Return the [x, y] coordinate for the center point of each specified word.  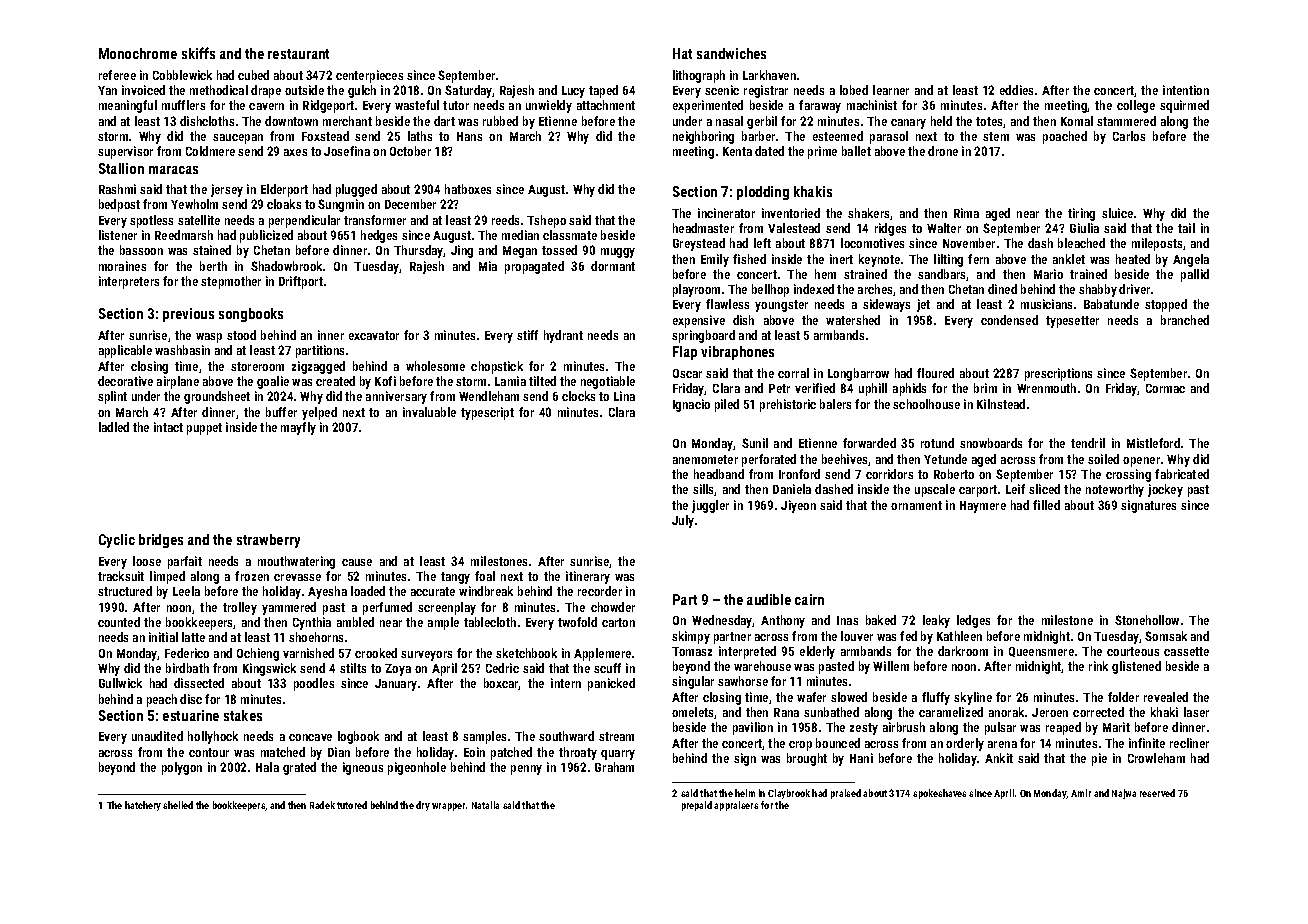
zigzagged [318, 367]
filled [1046, 505]
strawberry [268, 541]
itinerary [588, 577]
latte [193, 637]
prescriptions [1058, 374]
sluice [1117, 213]
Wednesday [722, 621]
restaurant [298, 54]
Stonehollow [1147, 620]
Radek [322, 805]
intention [1186, 90]
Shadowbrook [286, 266]
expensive [699, 321]
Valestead [794, 228]
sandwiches [731, 53]
